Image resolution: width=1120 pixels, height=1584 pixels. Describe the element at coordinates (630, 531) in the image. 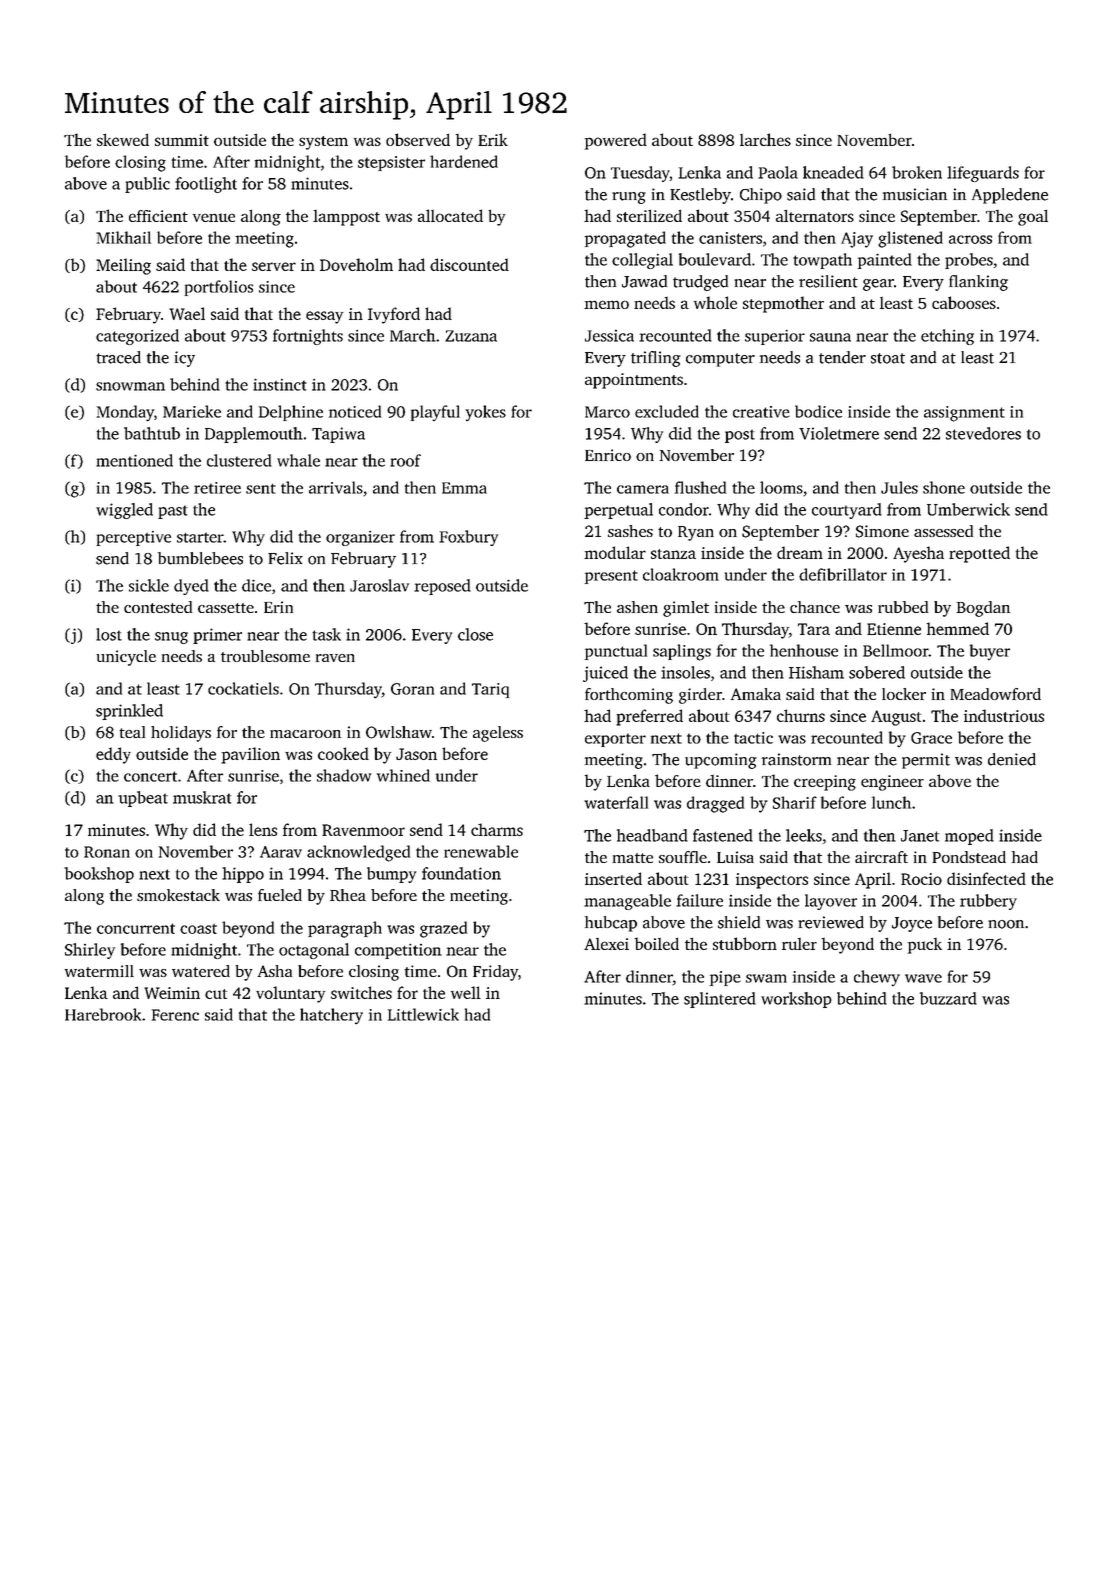

I see `sashes` at that location.
